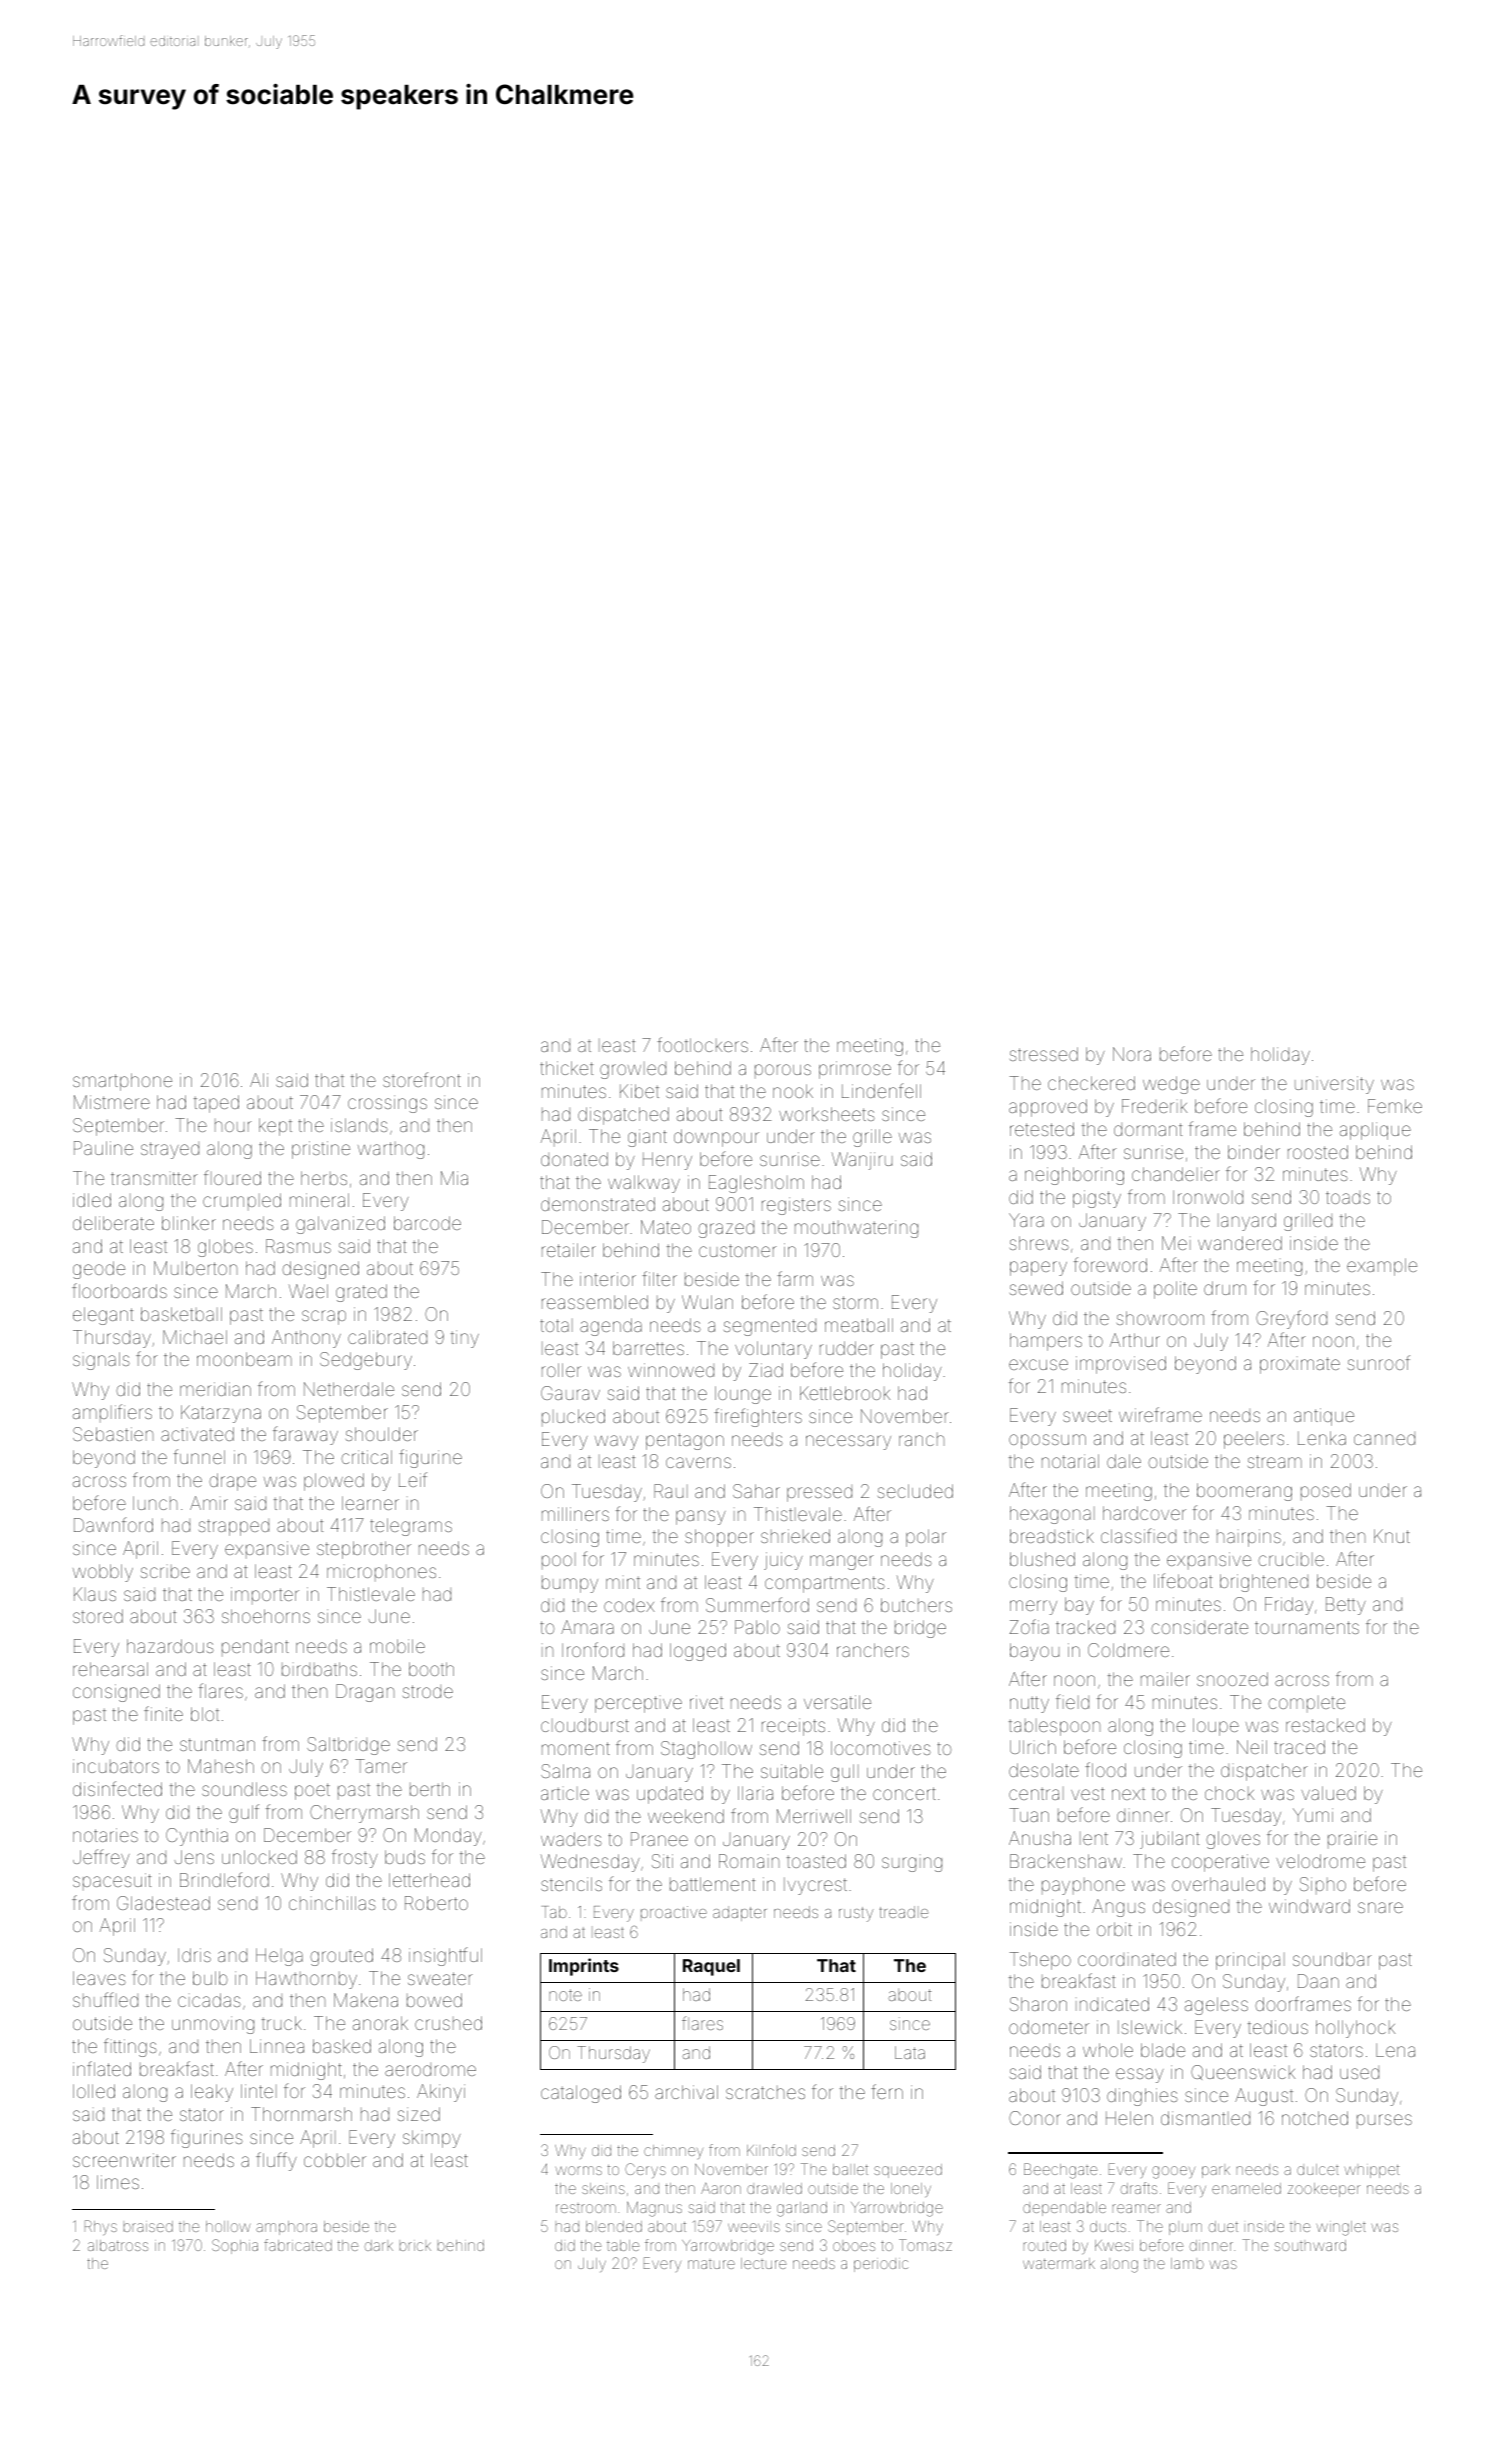 The height and width of the screenshot is (2464, 1496). What do you see at coordinates (1040, 1961) in the screenshot?
I see `Tshepo` at bounding box center [1040, 1961].
